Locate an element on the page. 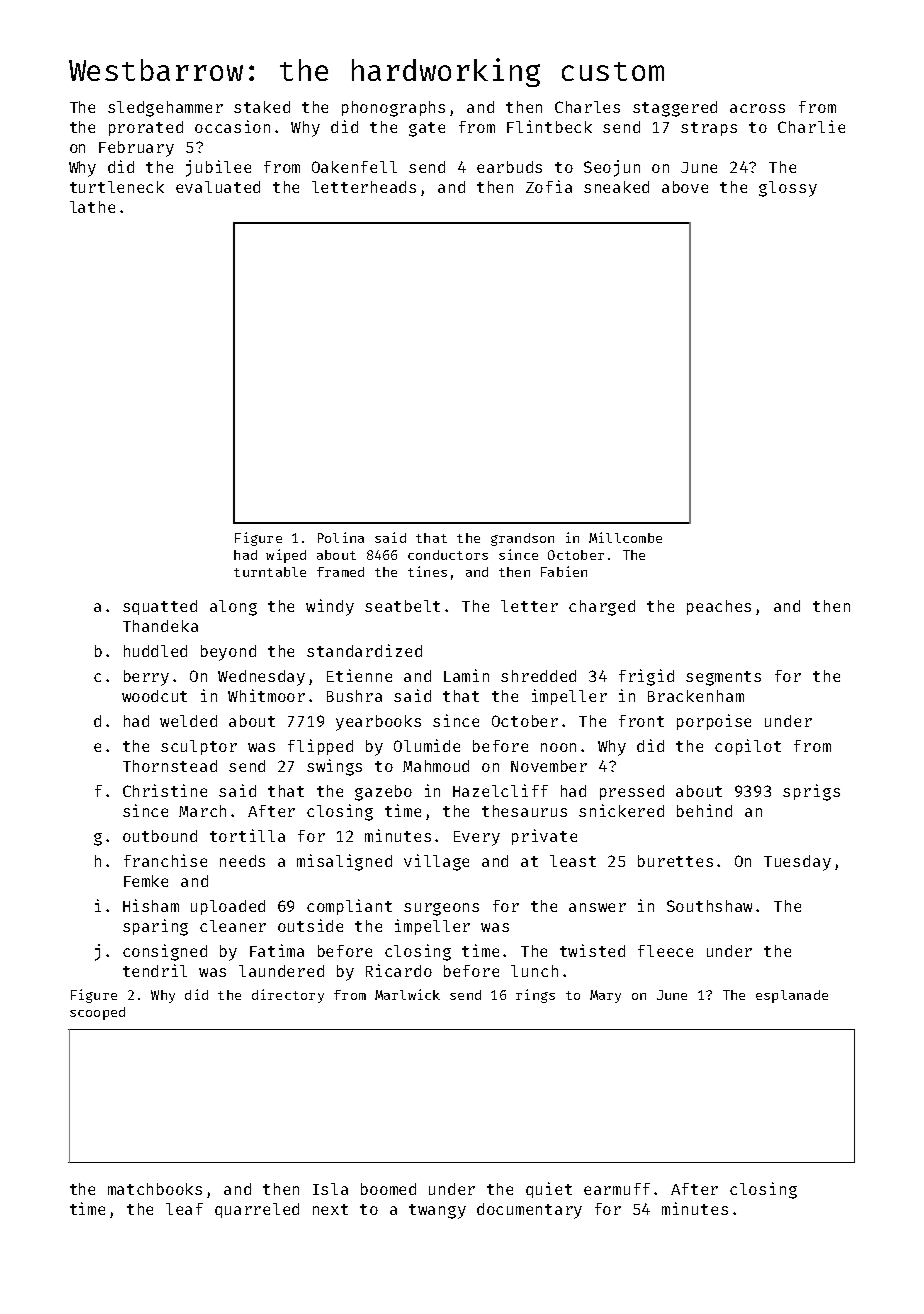  Oakenfell is located at coordinates (354, 167).
